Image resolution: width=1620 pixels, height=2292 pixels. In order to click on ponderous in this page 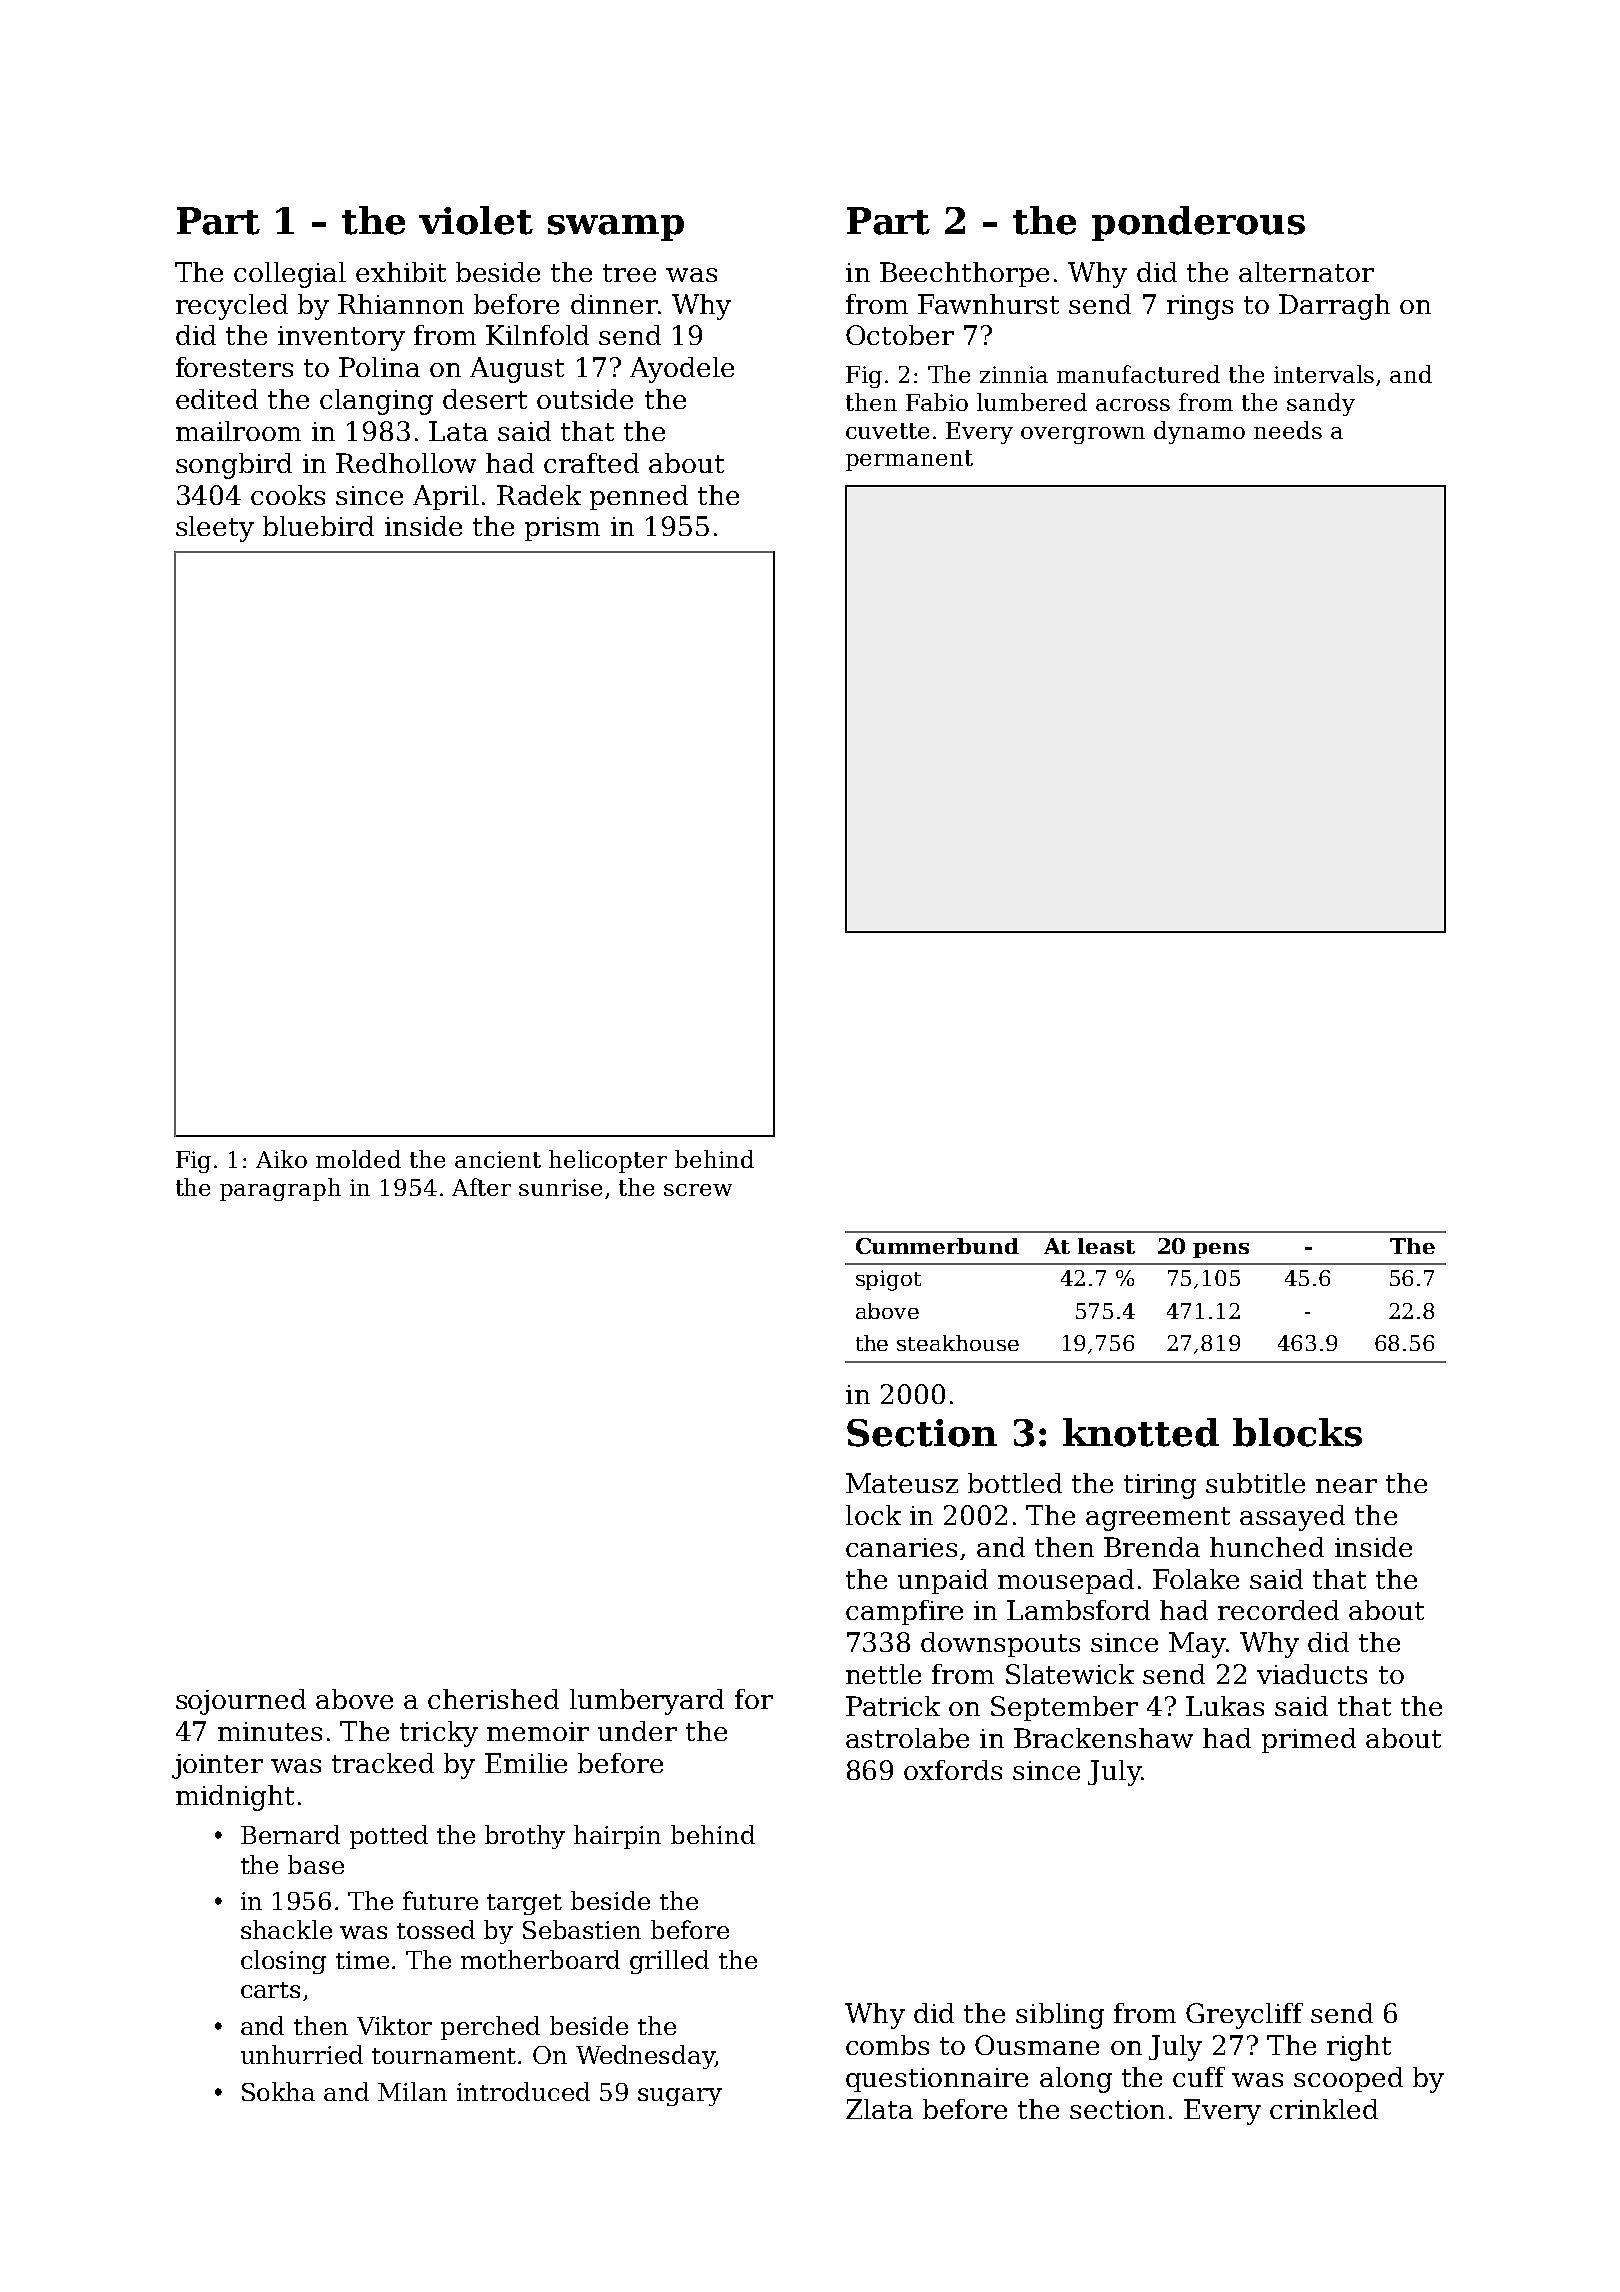, I will do `click(1198, 223)`.
